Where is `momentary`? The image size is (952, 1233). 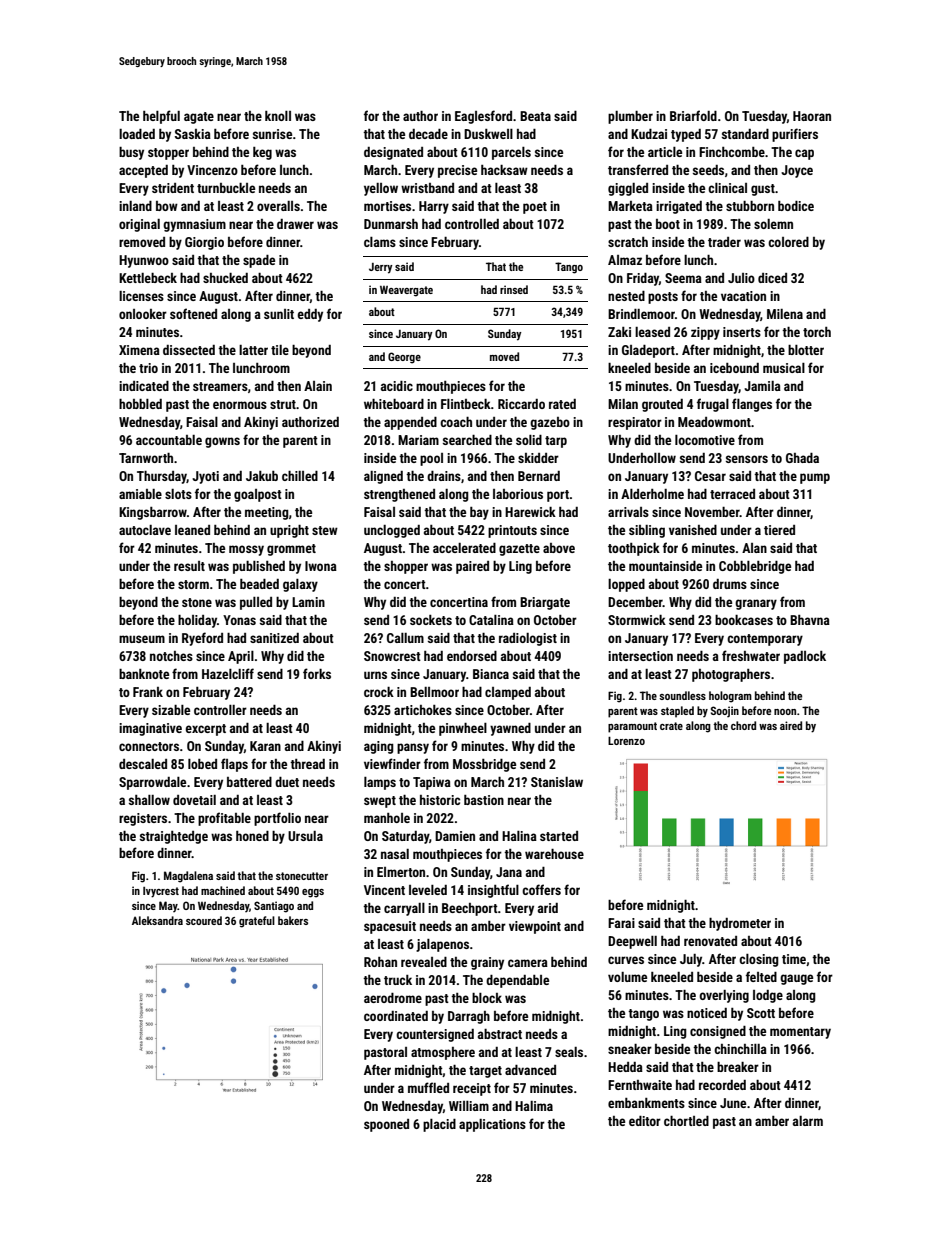
momentary is located at coordinates (800, 1033).
